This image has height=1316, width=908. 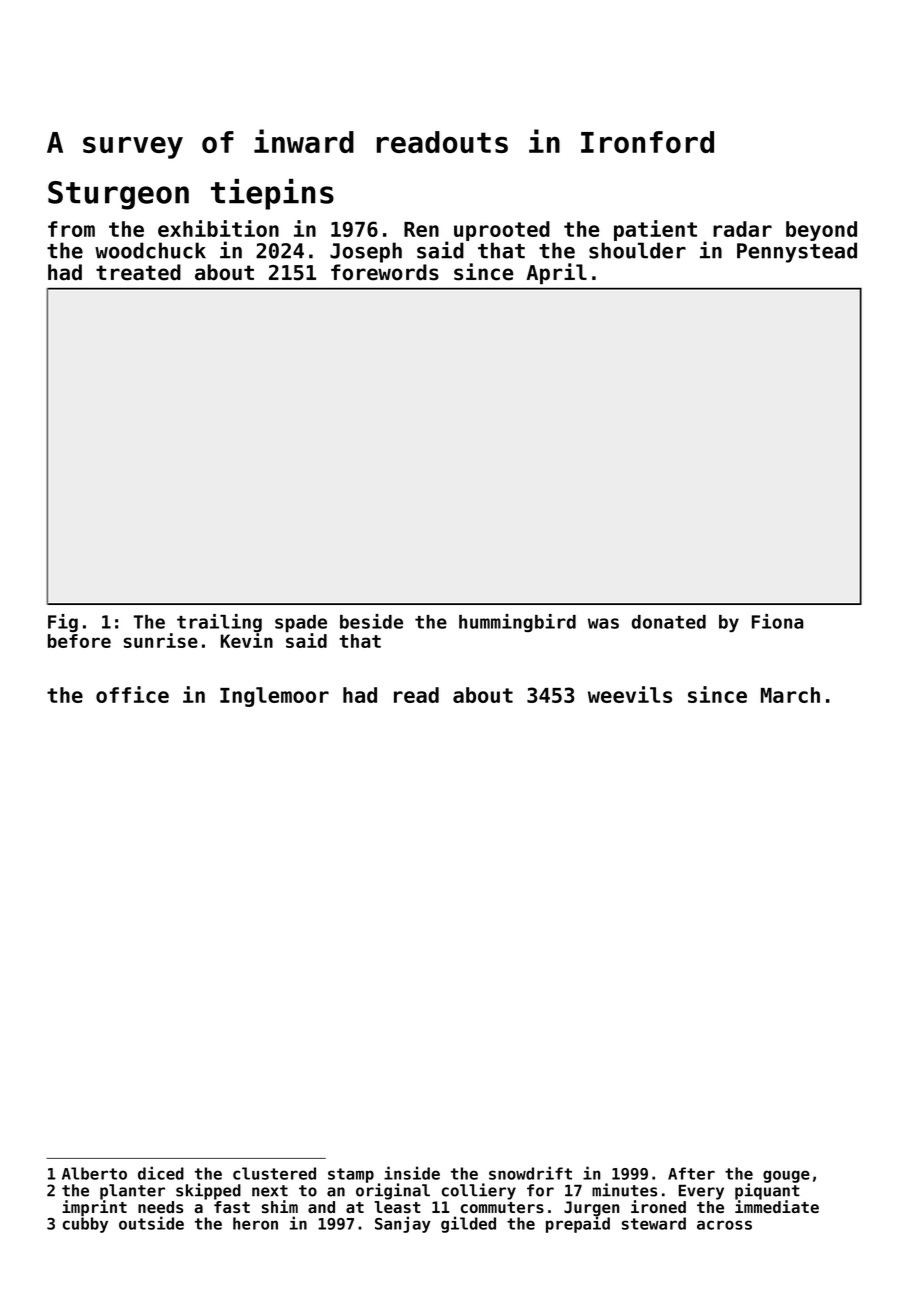 I want to click on forewords, so click(x=385, y=272).
